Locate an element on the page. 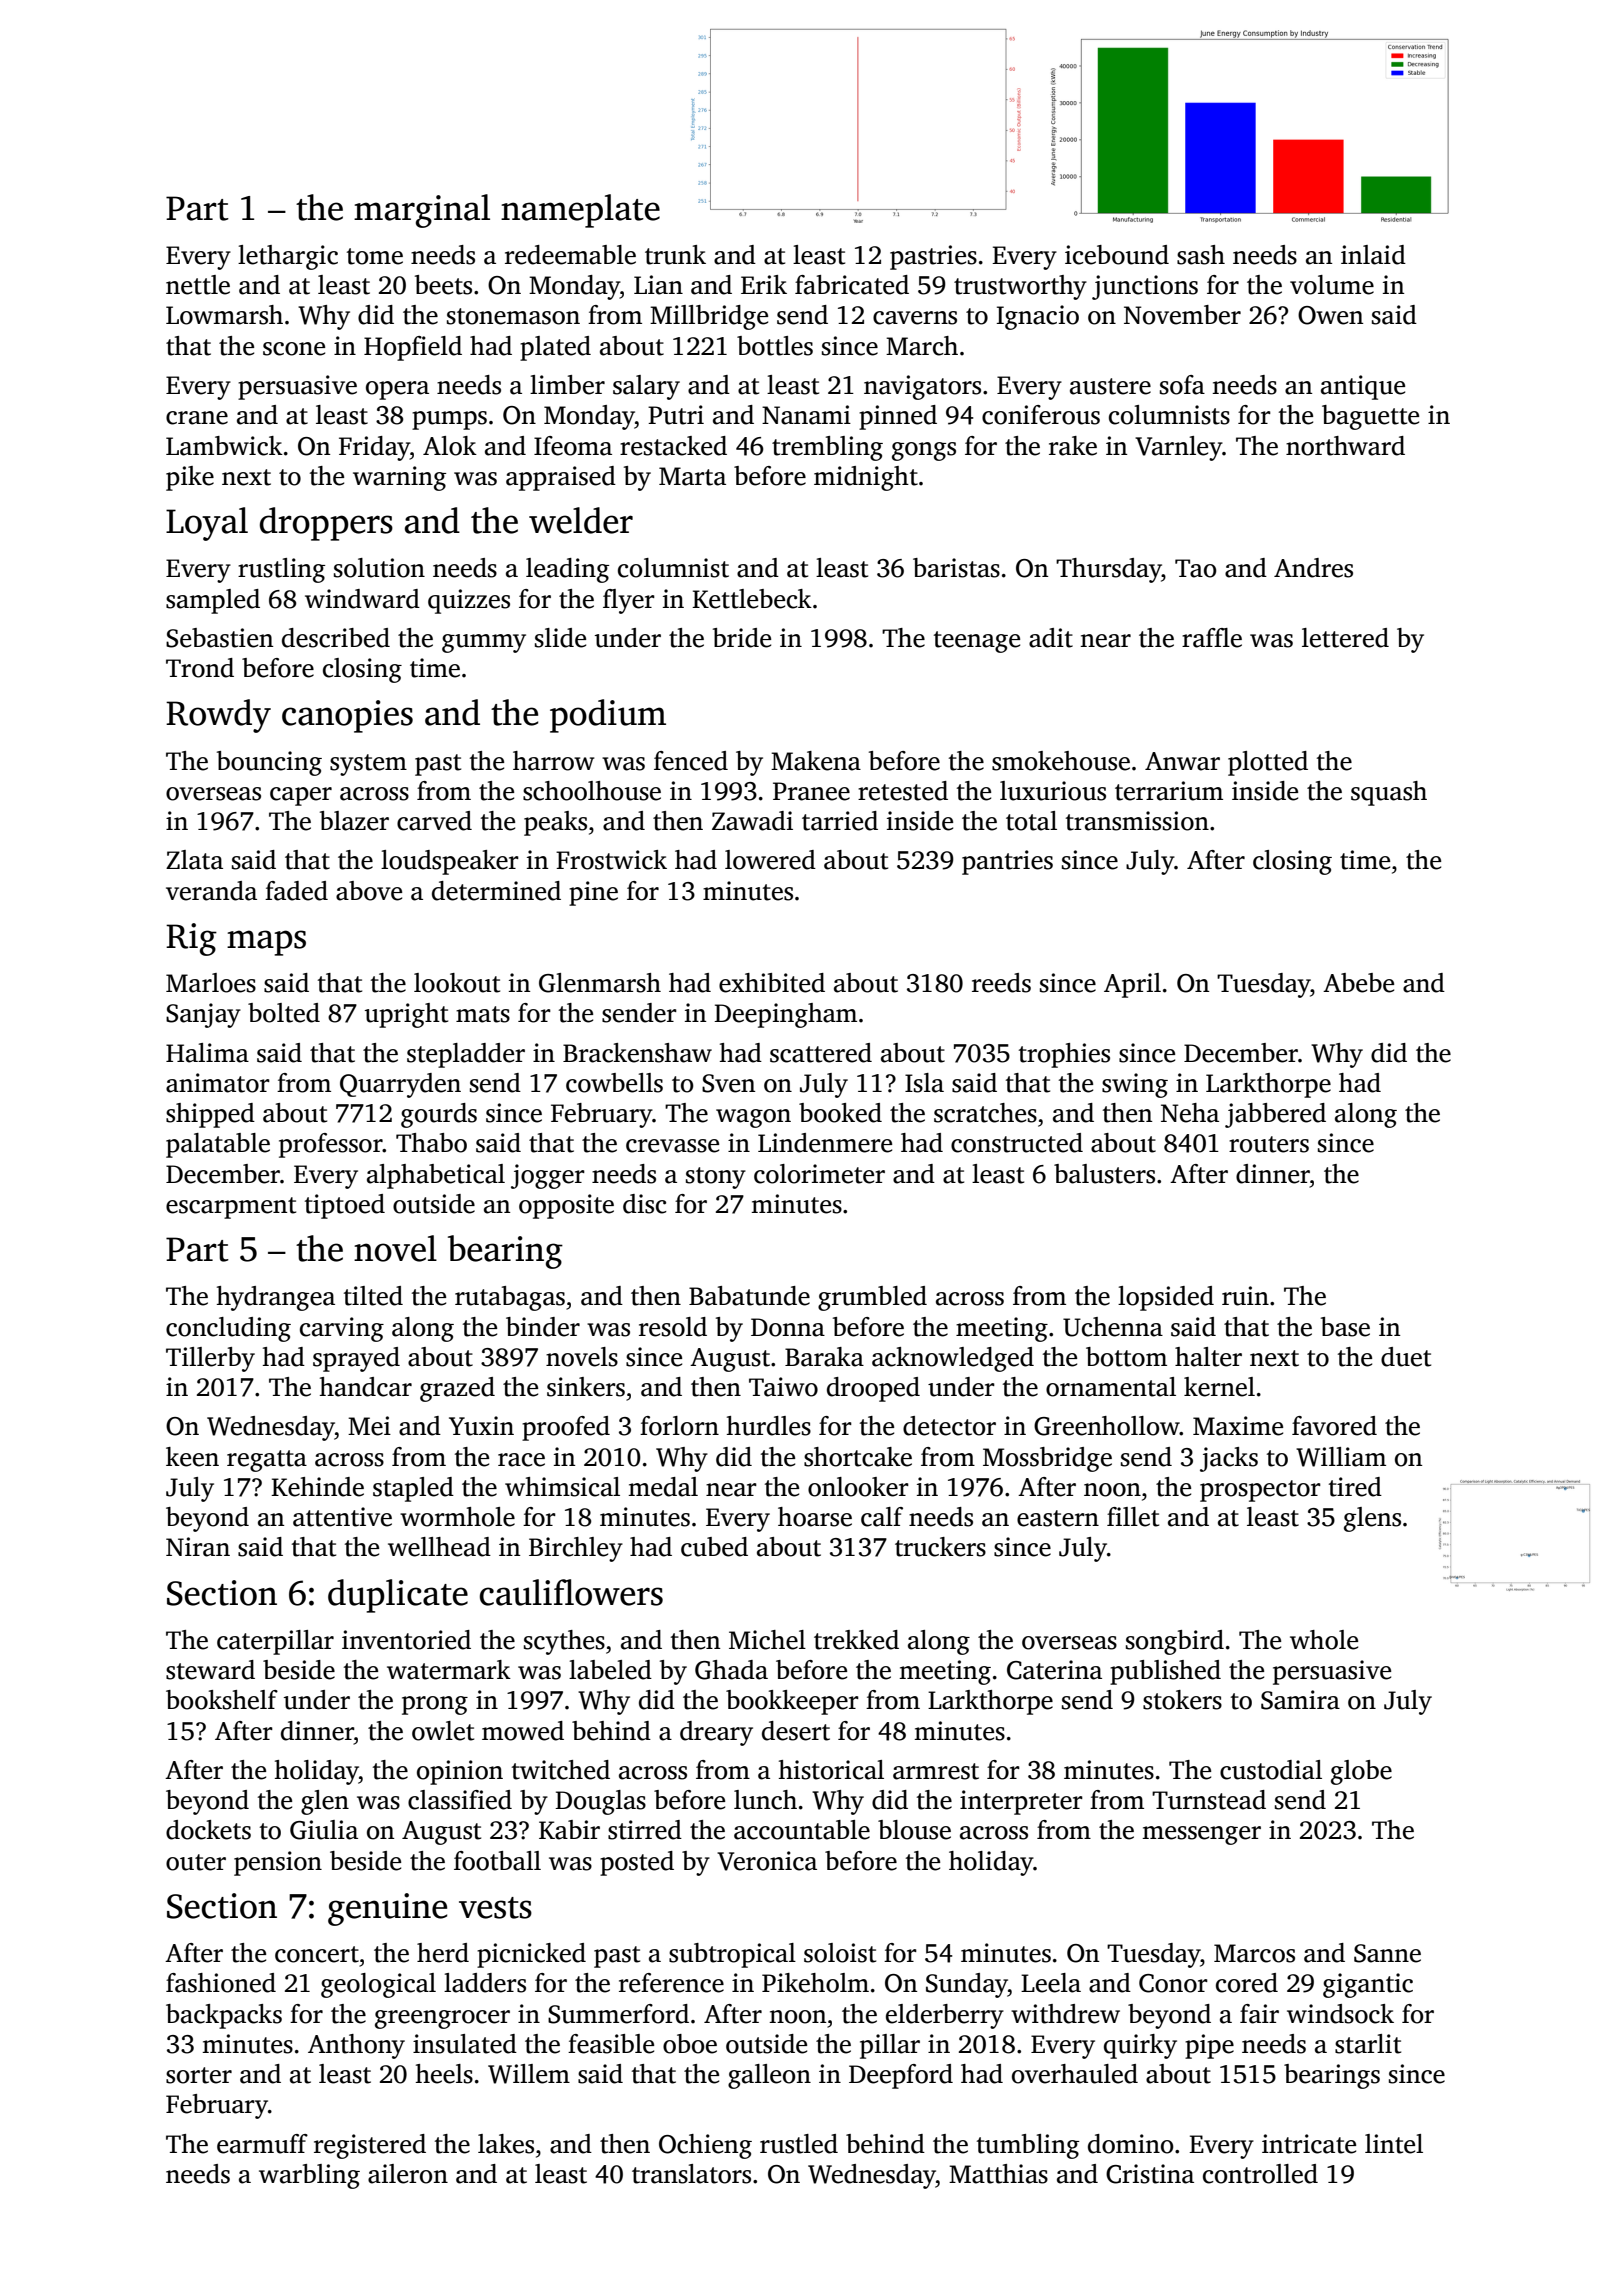 The image size is (1620, 2292). inlaid is located at coordinates (1373, 255).
